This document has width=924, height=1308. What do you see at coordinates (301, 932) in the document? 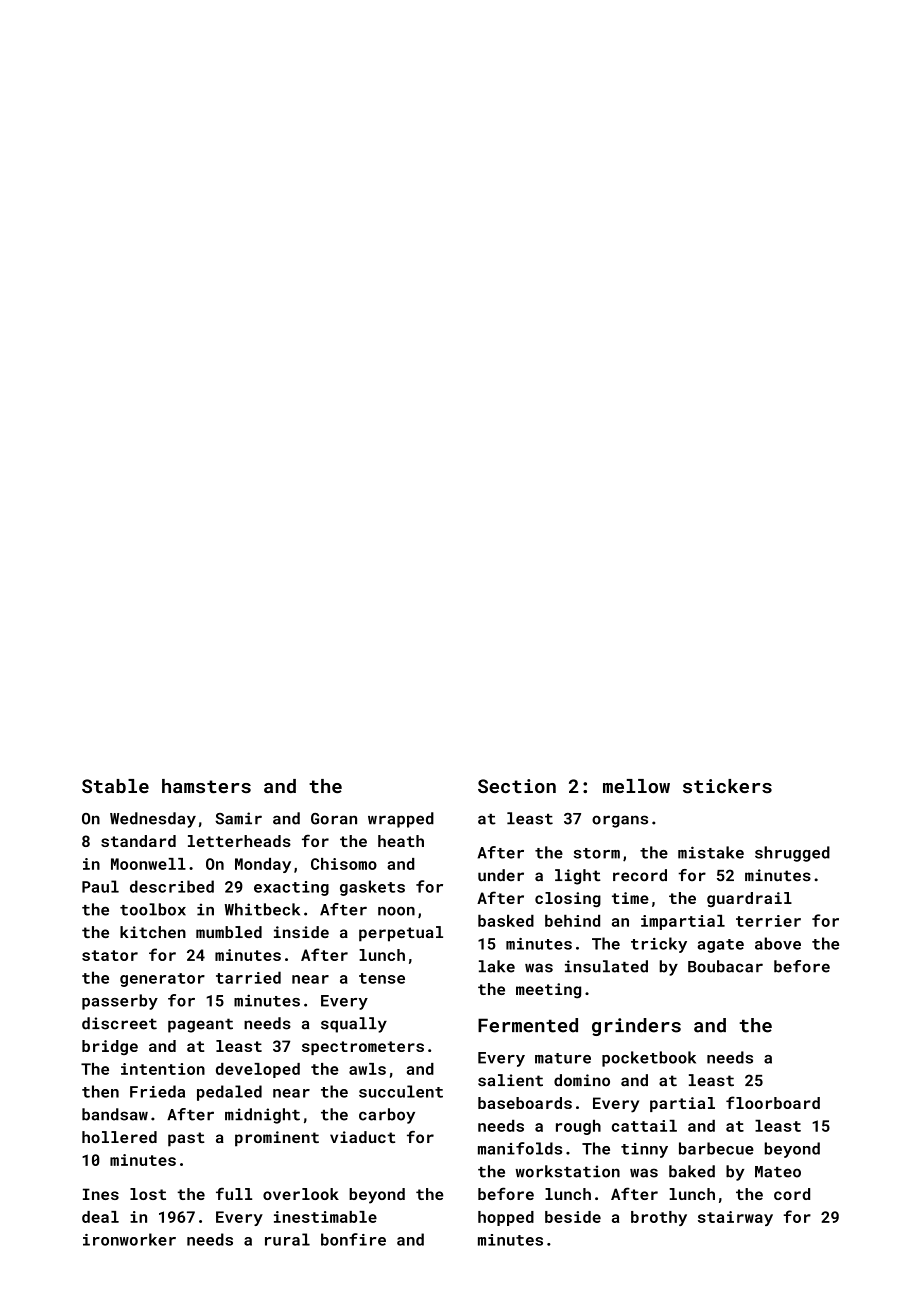
I see `inside` at bounding box center [301, 932].
